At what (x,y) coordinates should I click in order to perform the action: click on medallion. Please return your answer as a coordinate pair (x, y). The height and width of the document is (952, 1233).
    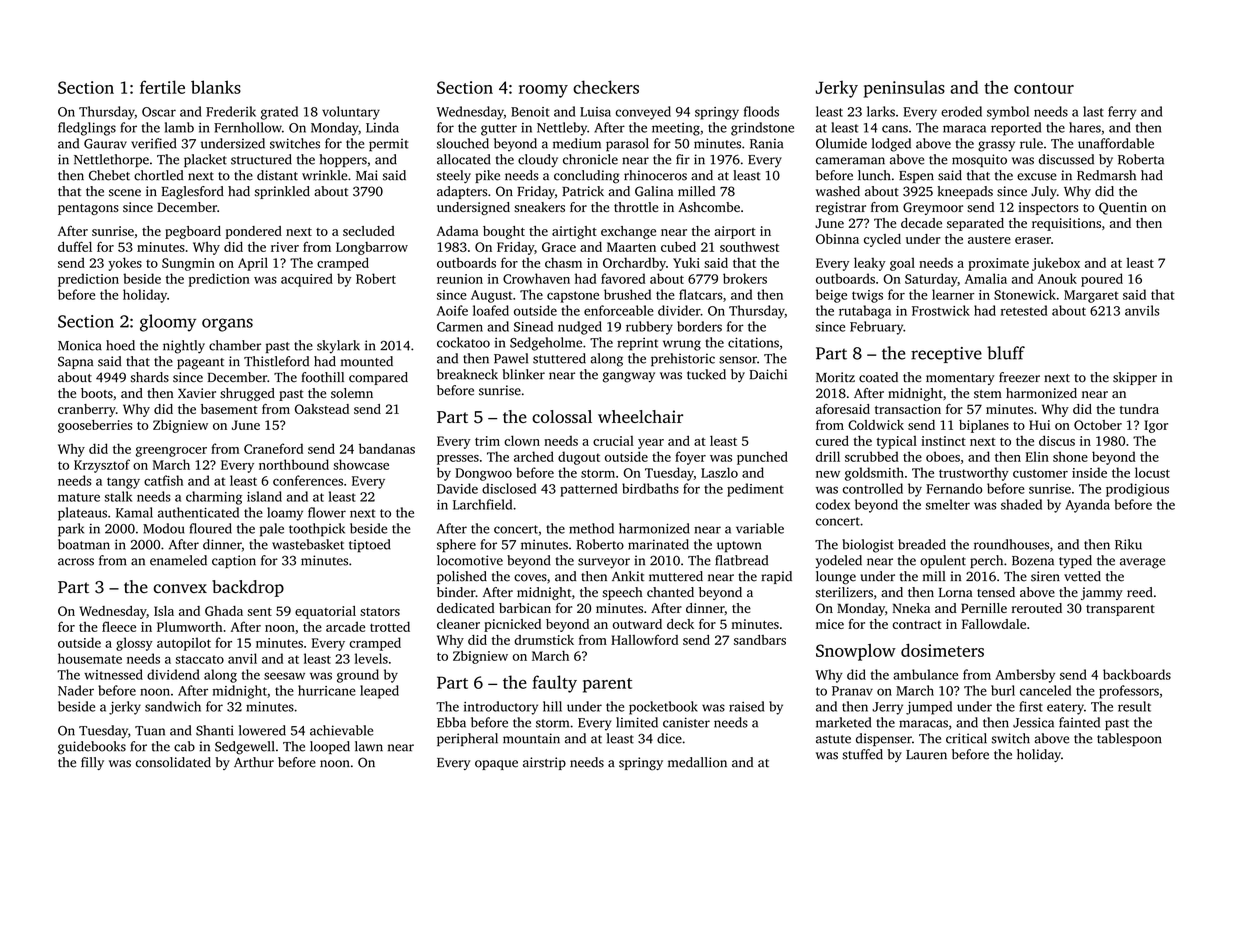
    Looking at the image, I should click on (697, 762).
